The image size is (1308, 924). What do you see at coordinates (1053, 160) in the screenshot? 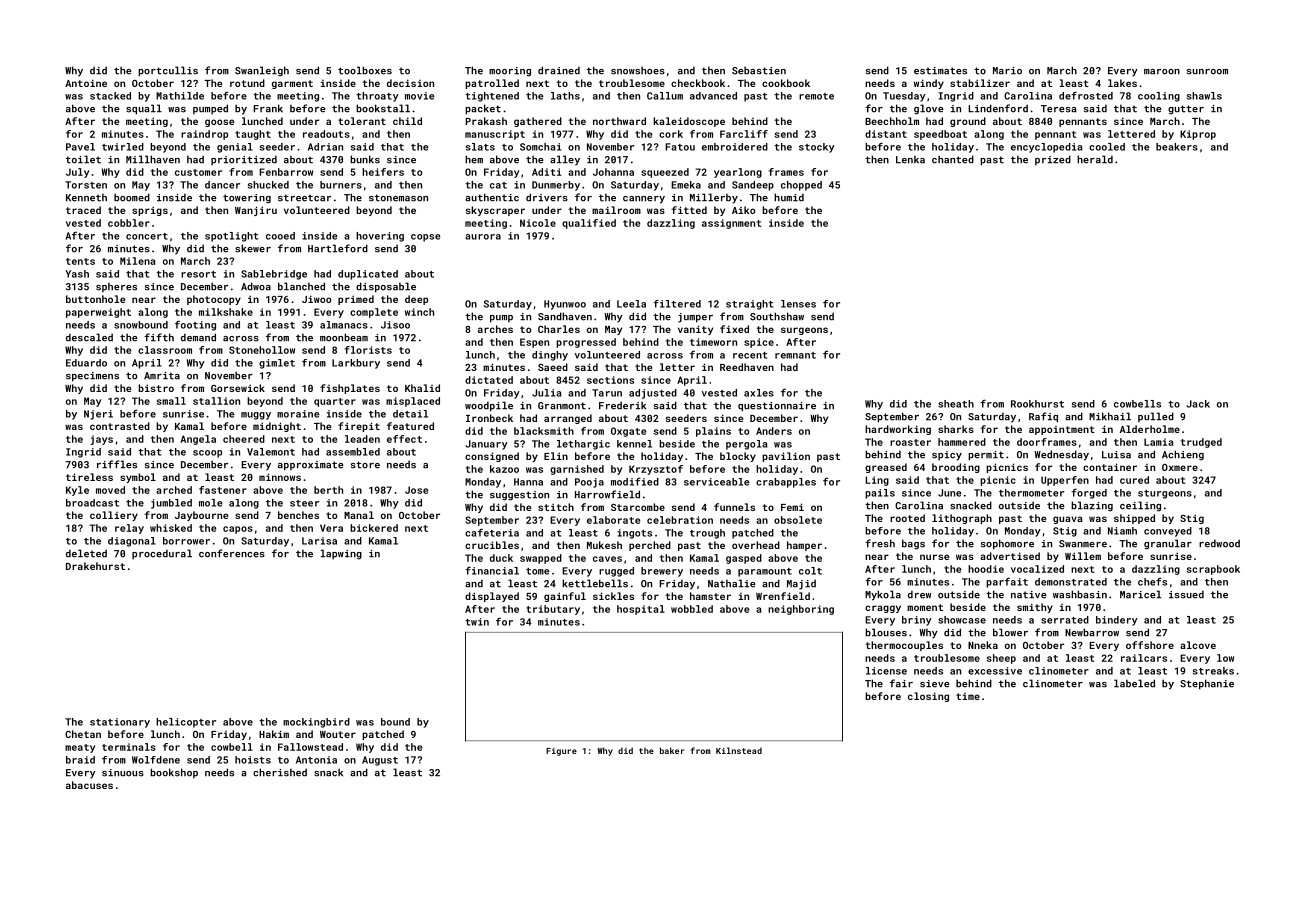
I see `prized` at bounding box center [1053, 160].
